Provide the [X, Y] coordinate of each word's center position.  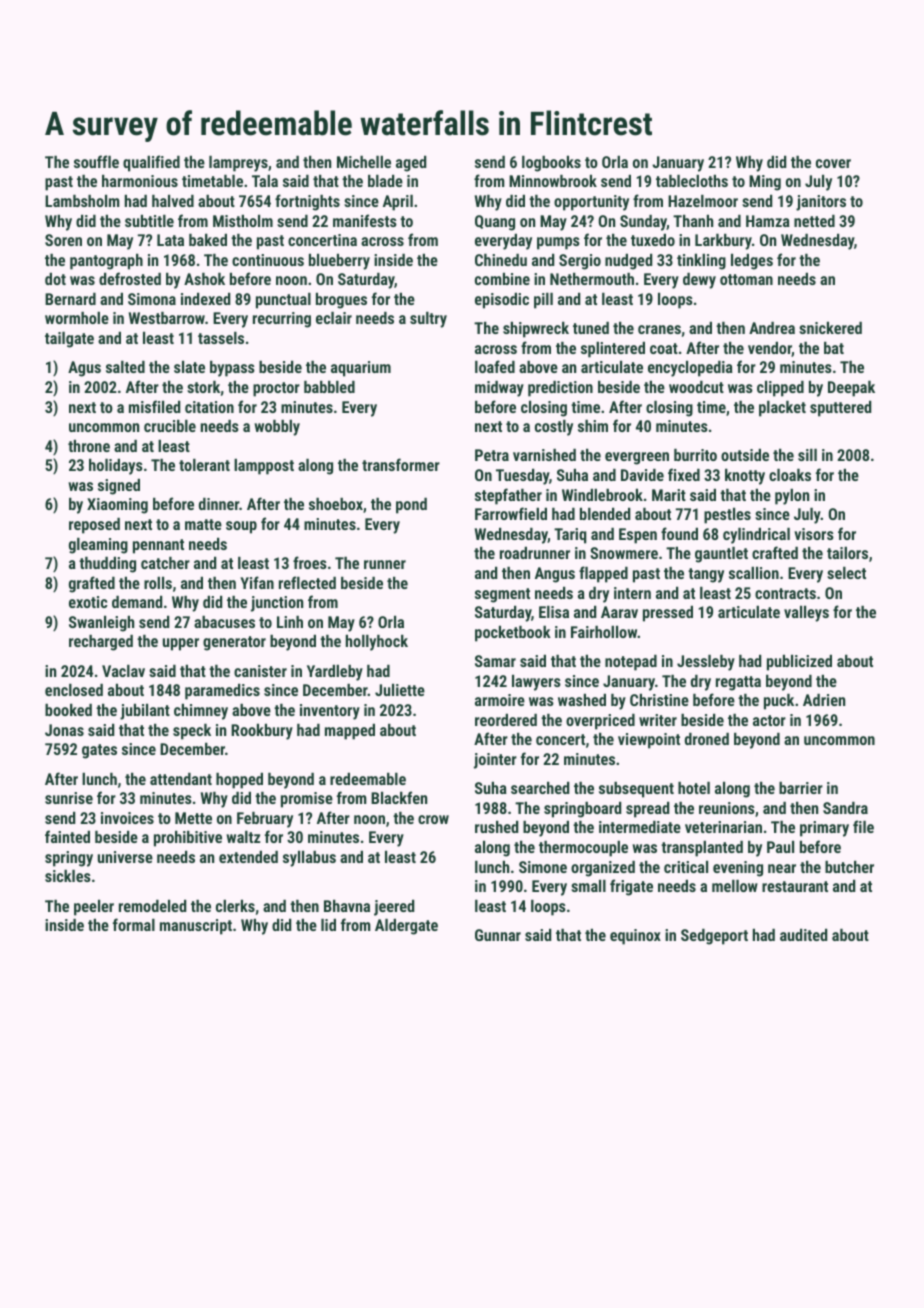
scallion [754, 573]
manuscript [196, 927]
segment [502, 595]
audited [803, 935]
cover [833, 163]
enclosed [74, 690]
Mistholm [243, 221]
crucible [170, 426]
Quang [495, 223]
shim [593, 426]
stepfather [508, 496]
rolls [158, 583]
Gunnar [498, 935]
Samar [495, 661]
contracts [785, 593]
